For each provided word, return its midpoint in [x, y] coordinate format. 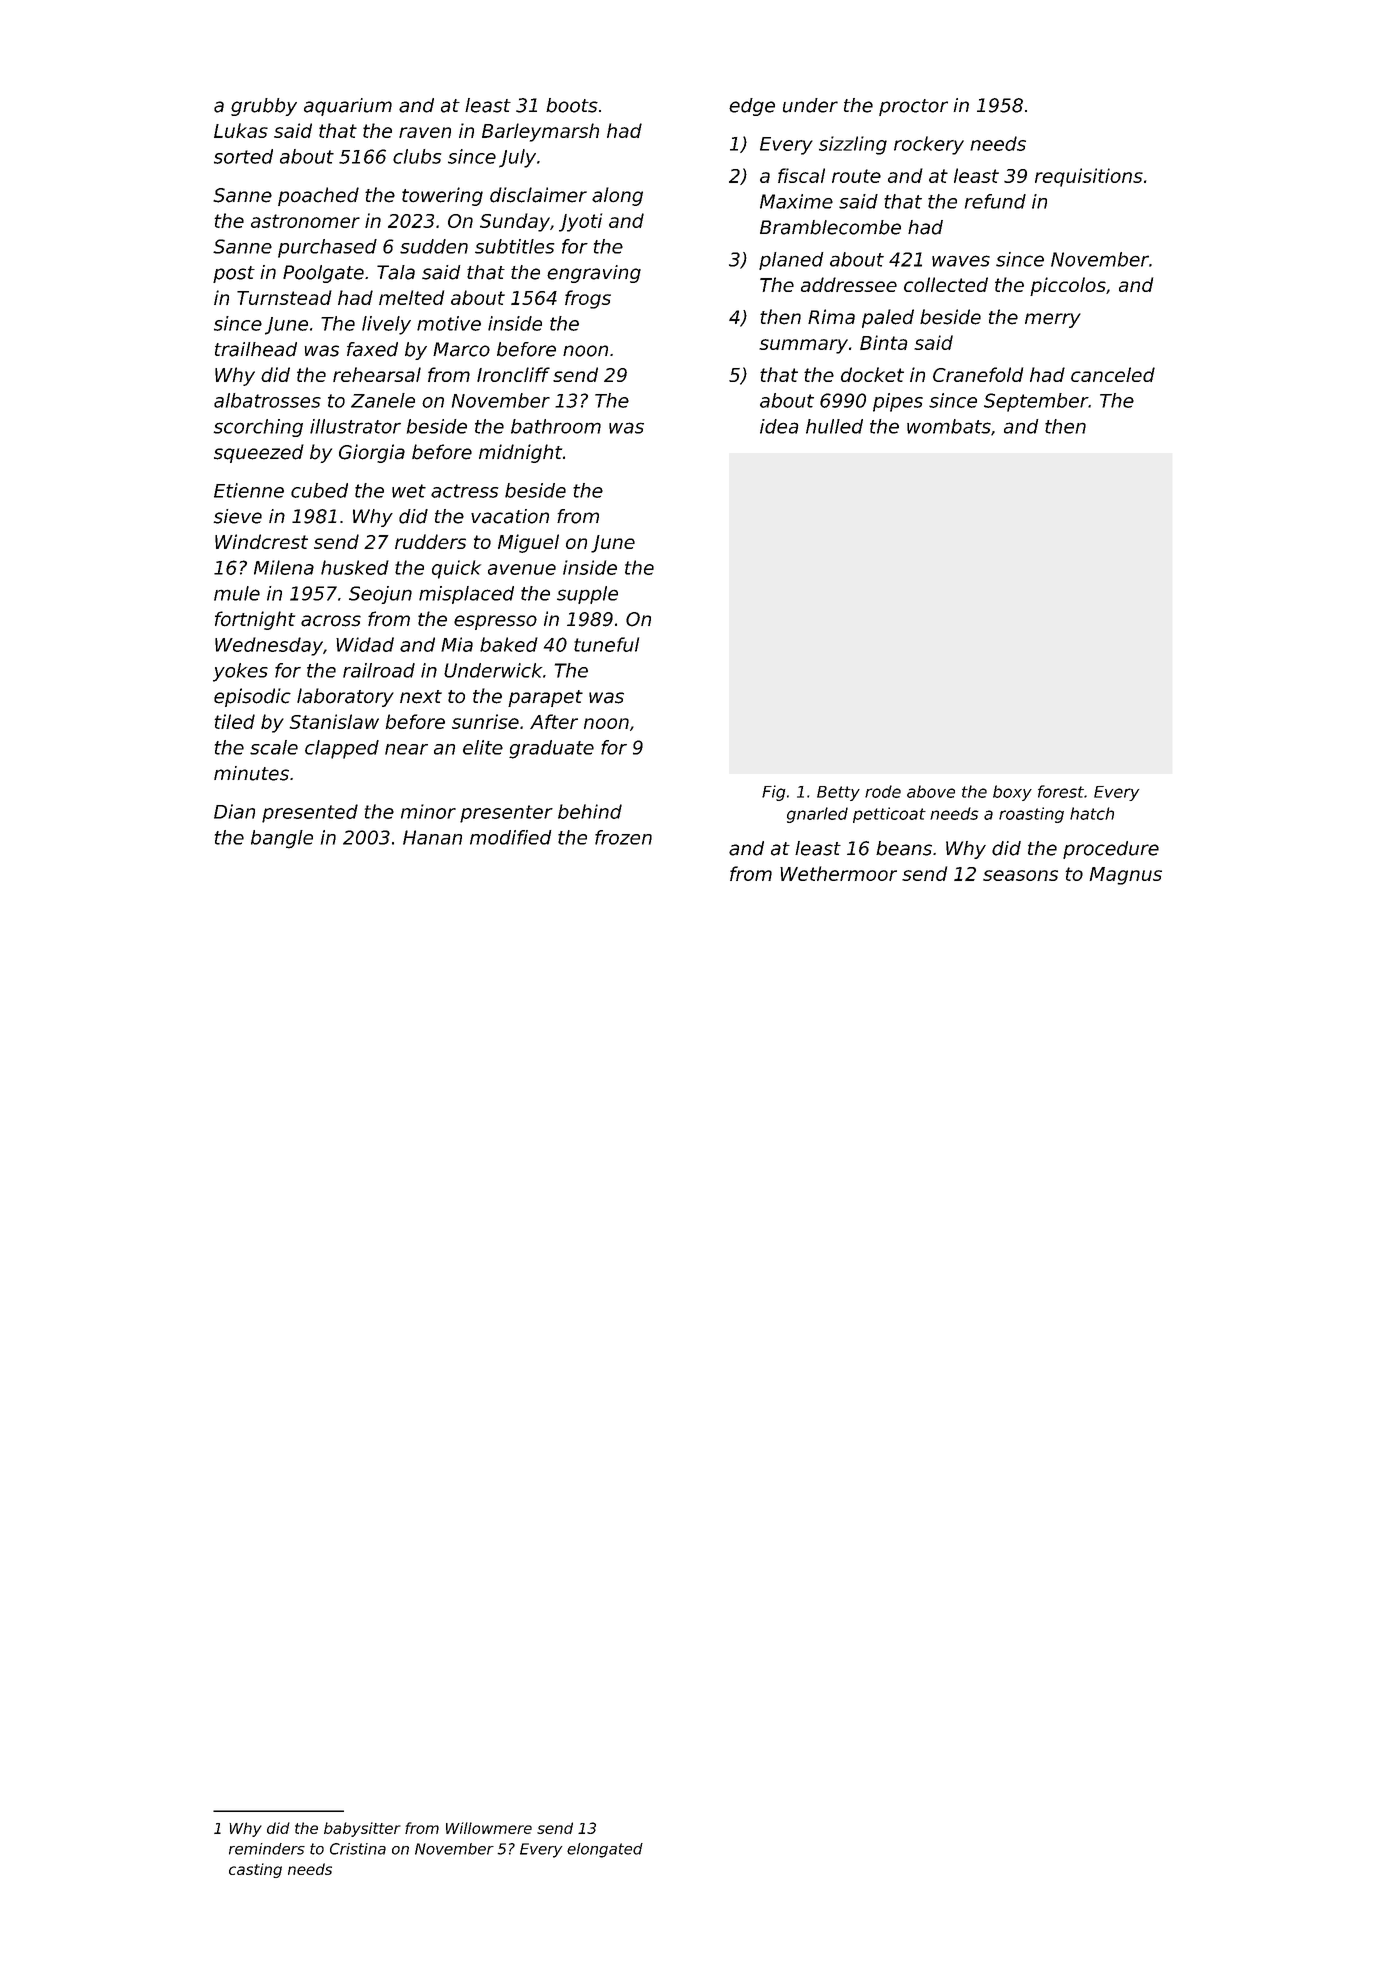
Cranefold [978, 374]
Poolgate [323, 274]
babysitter [362, 1829]
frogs [588, 299]
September [1036, 402]
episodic [252, 697]
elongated [605, 1850]
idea [779, 426]
